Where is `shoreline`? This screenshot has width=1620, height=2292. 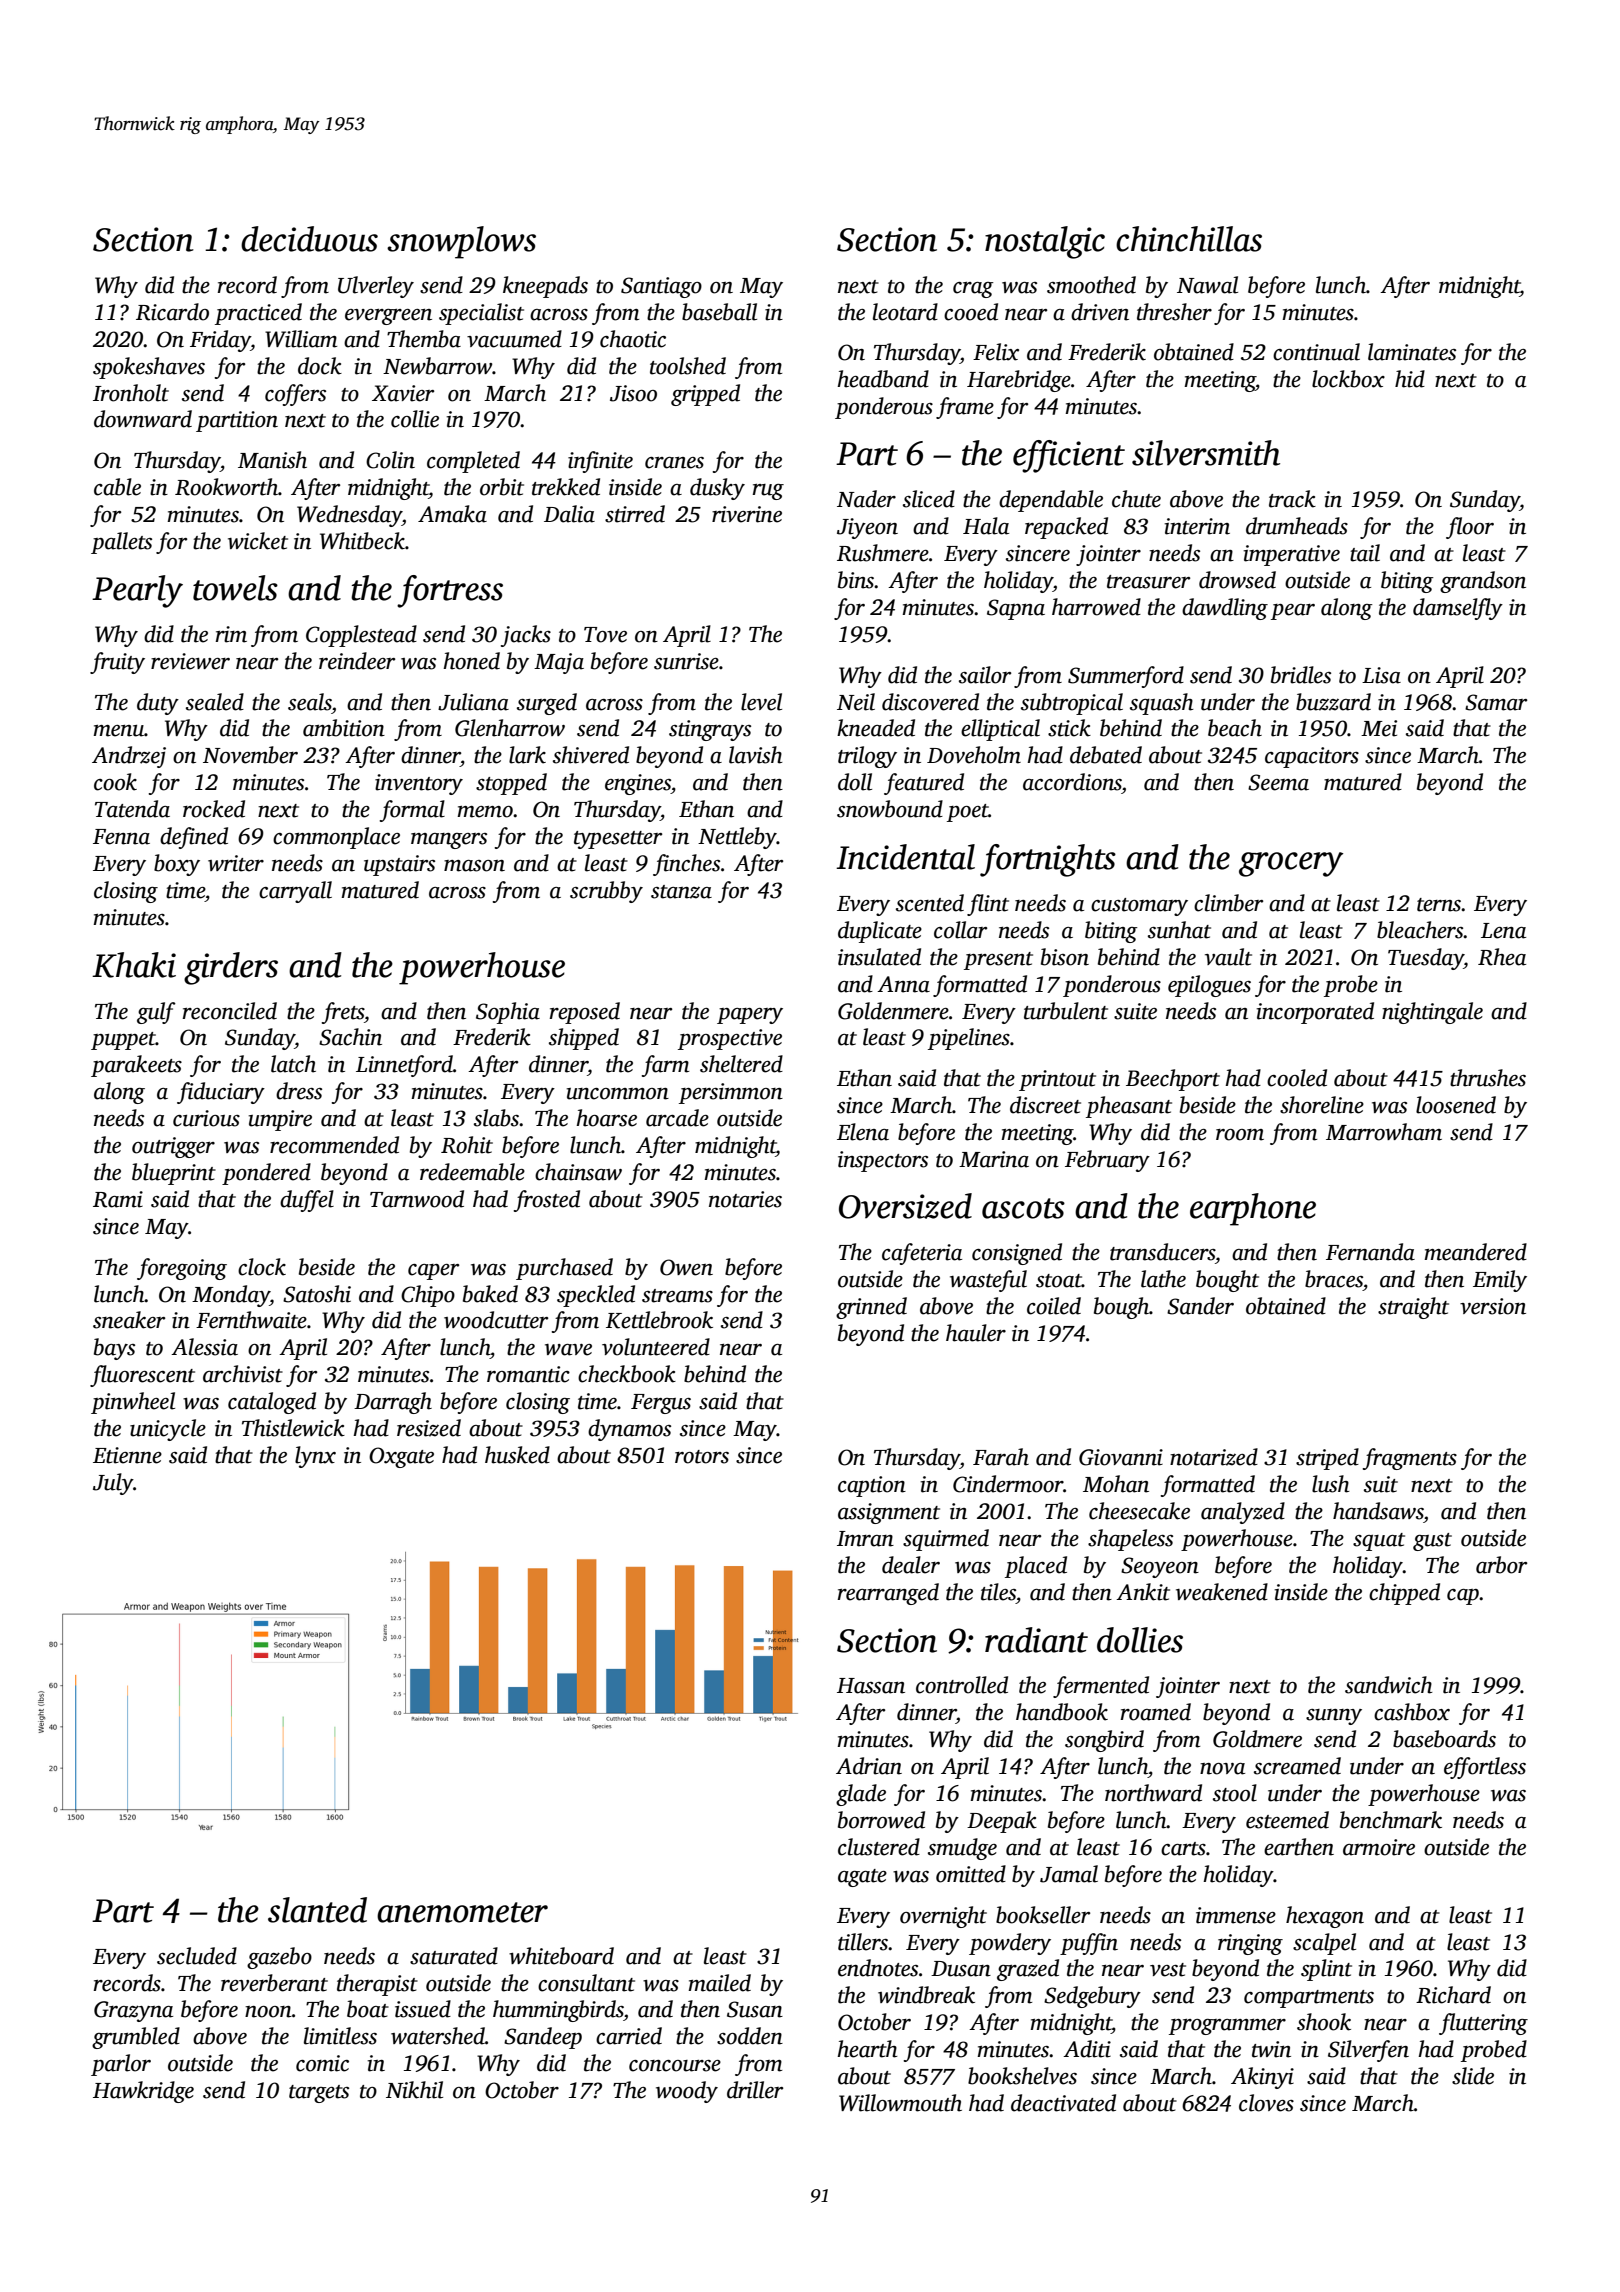 shoreline is located at coordinates (1322, 1105).
